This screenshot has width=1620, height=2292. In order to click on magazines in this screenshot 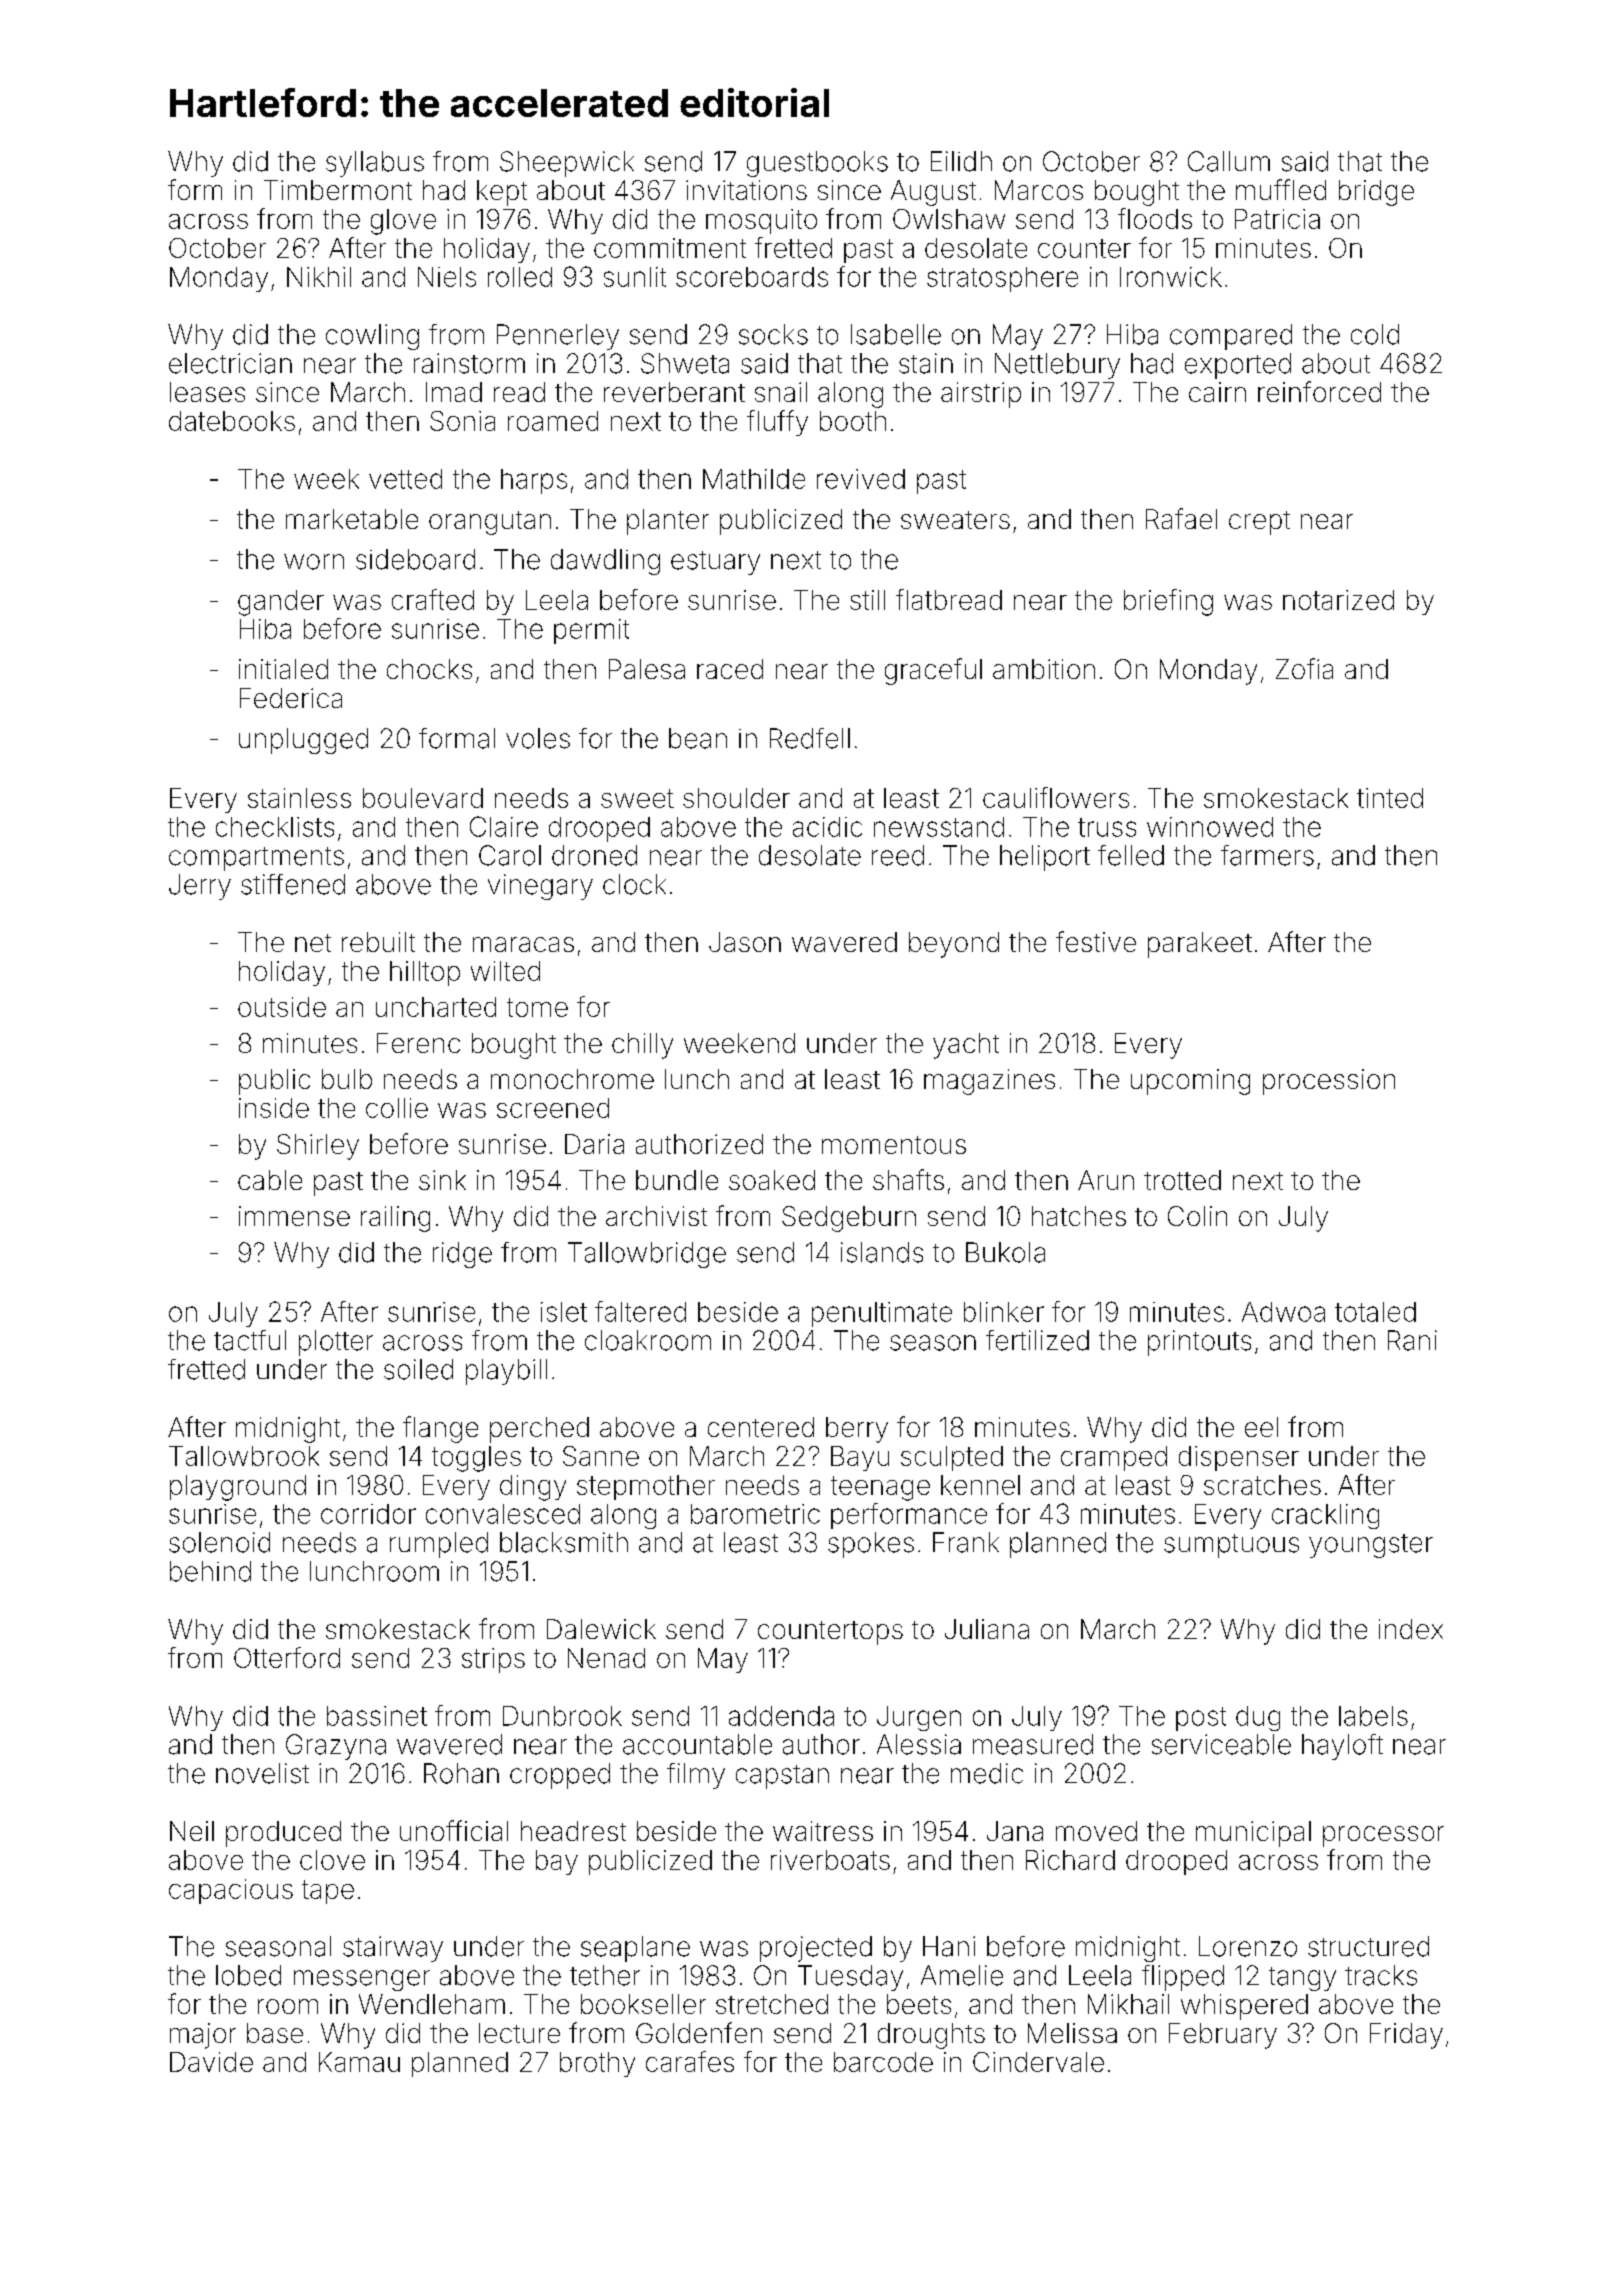, I will do `click(989, 1082)`.
